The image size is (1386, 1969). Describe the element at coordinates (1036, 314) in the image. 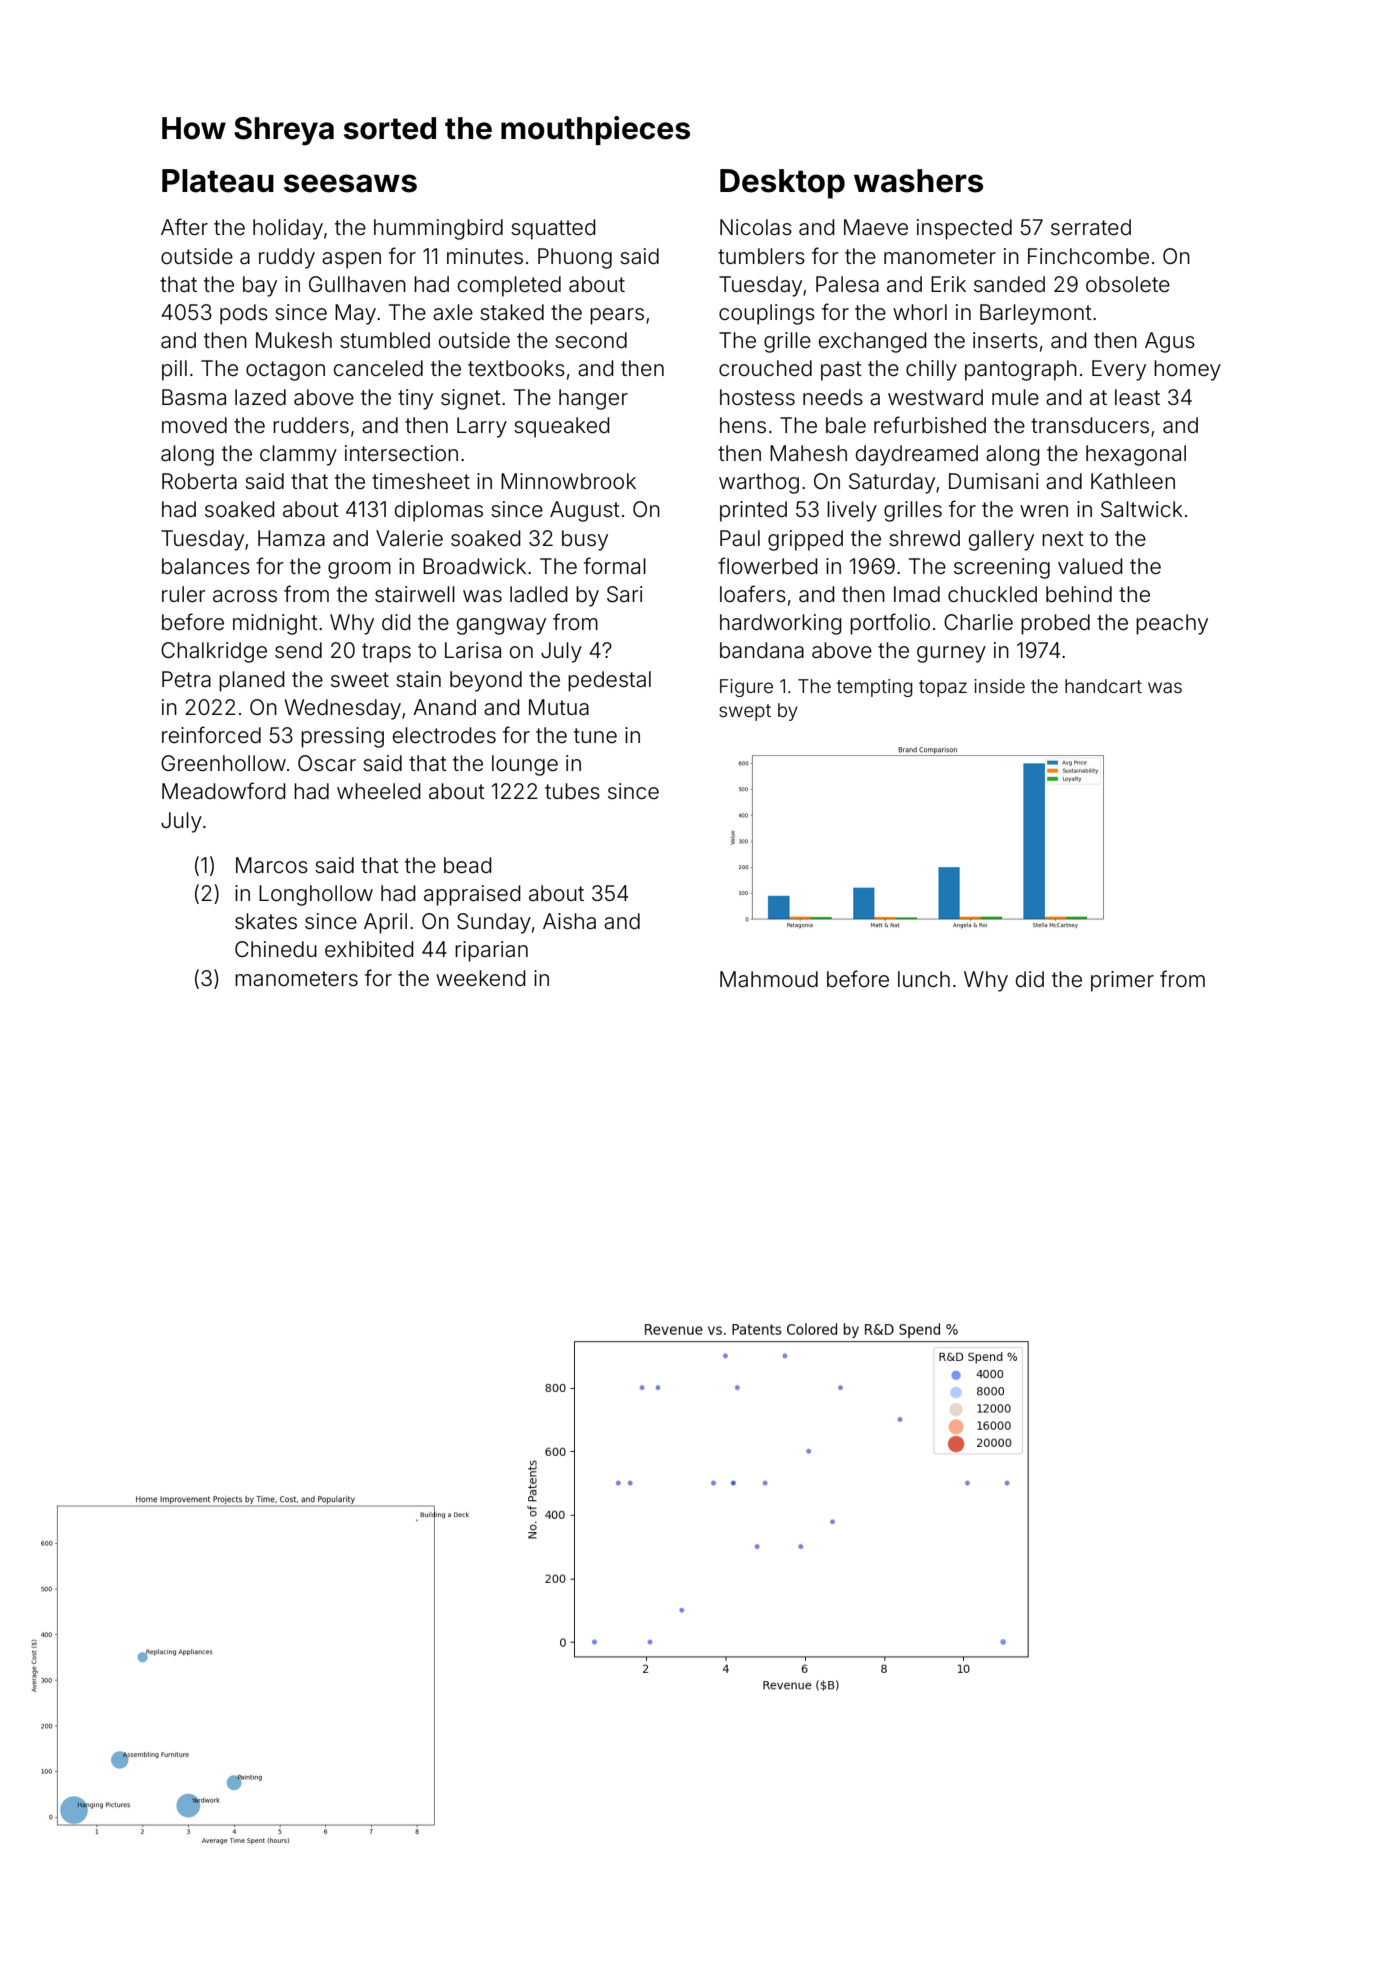

I see `Barleymont` at that location.
